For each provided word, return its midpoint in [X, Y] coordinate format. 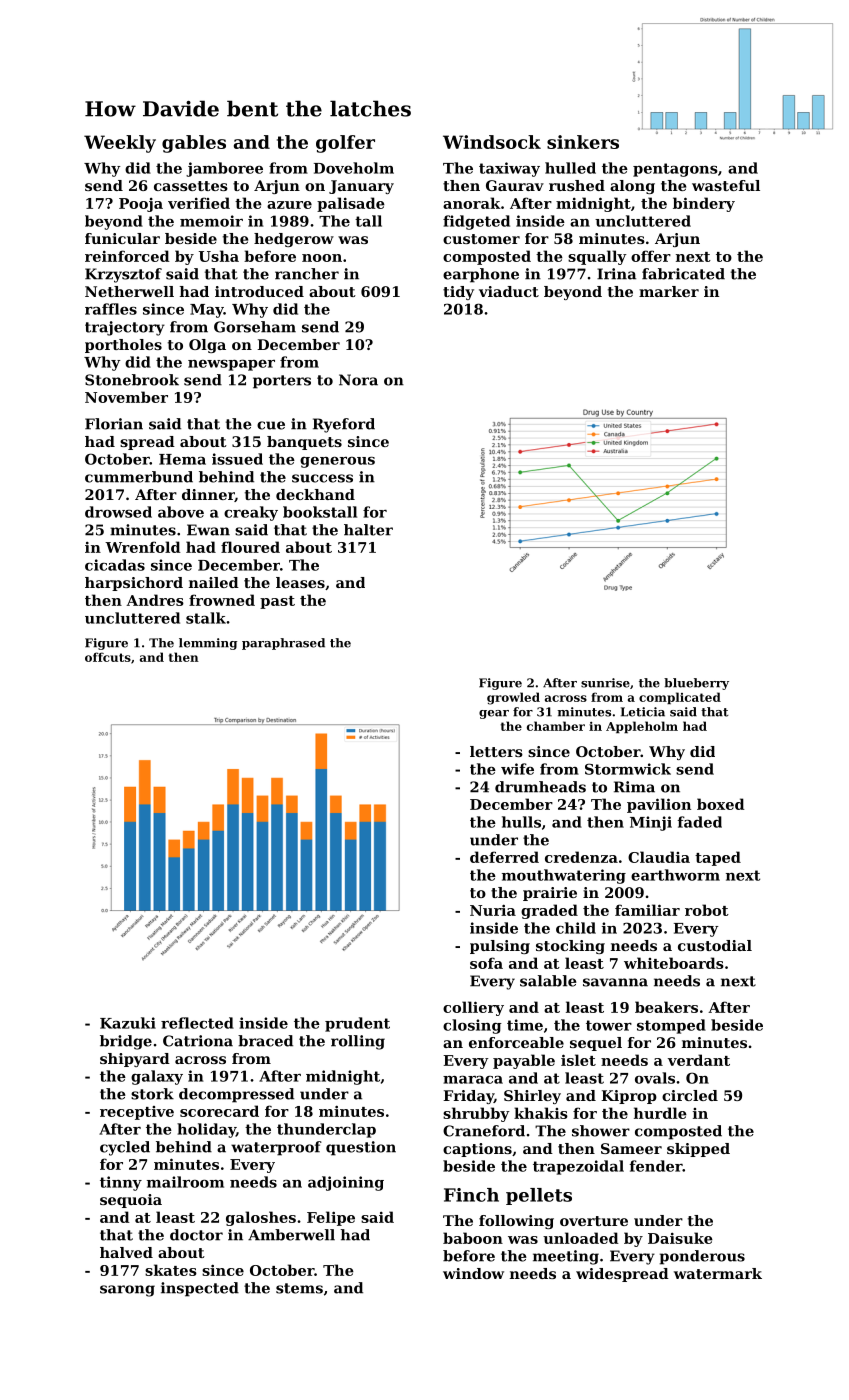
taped [718, 858]
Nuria [493, 910]
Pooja [141, 205]
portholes [123, 346]
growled [513, 698]
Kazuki [128, 1023]
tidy [458, 293]
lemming [208, 644]
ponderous [702, 1257]
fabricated [683, 274]
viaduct [509, 291]
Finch [471, 1195]
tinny [121, 1183]
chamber [556, 726]
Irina [616, 274]
